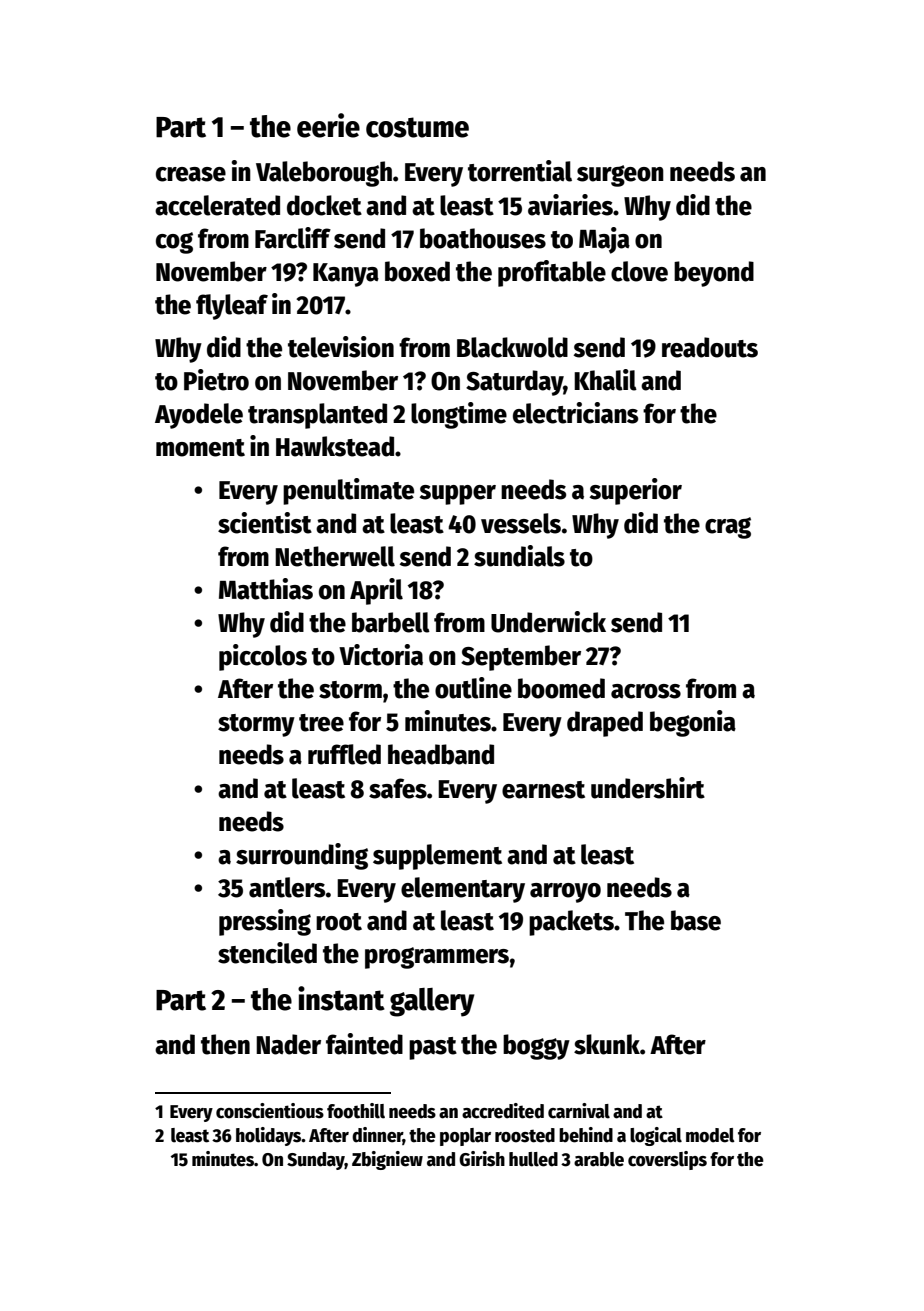  What do you see at coordinates (346, 275) in the page?
I see `Kanya` at bounding box center [346, 275].
